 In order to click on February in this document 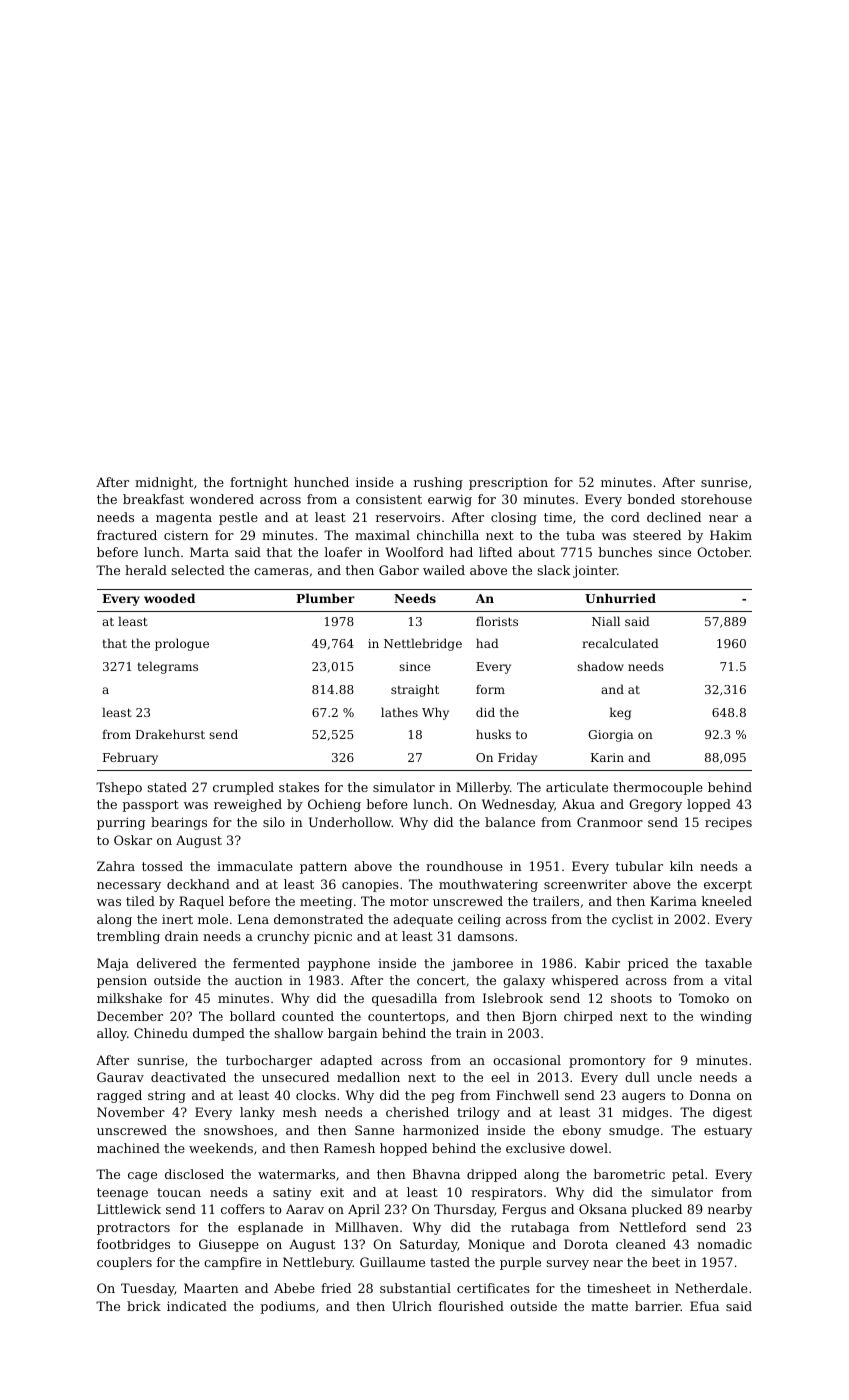, I will do `click(130, 758)`.
